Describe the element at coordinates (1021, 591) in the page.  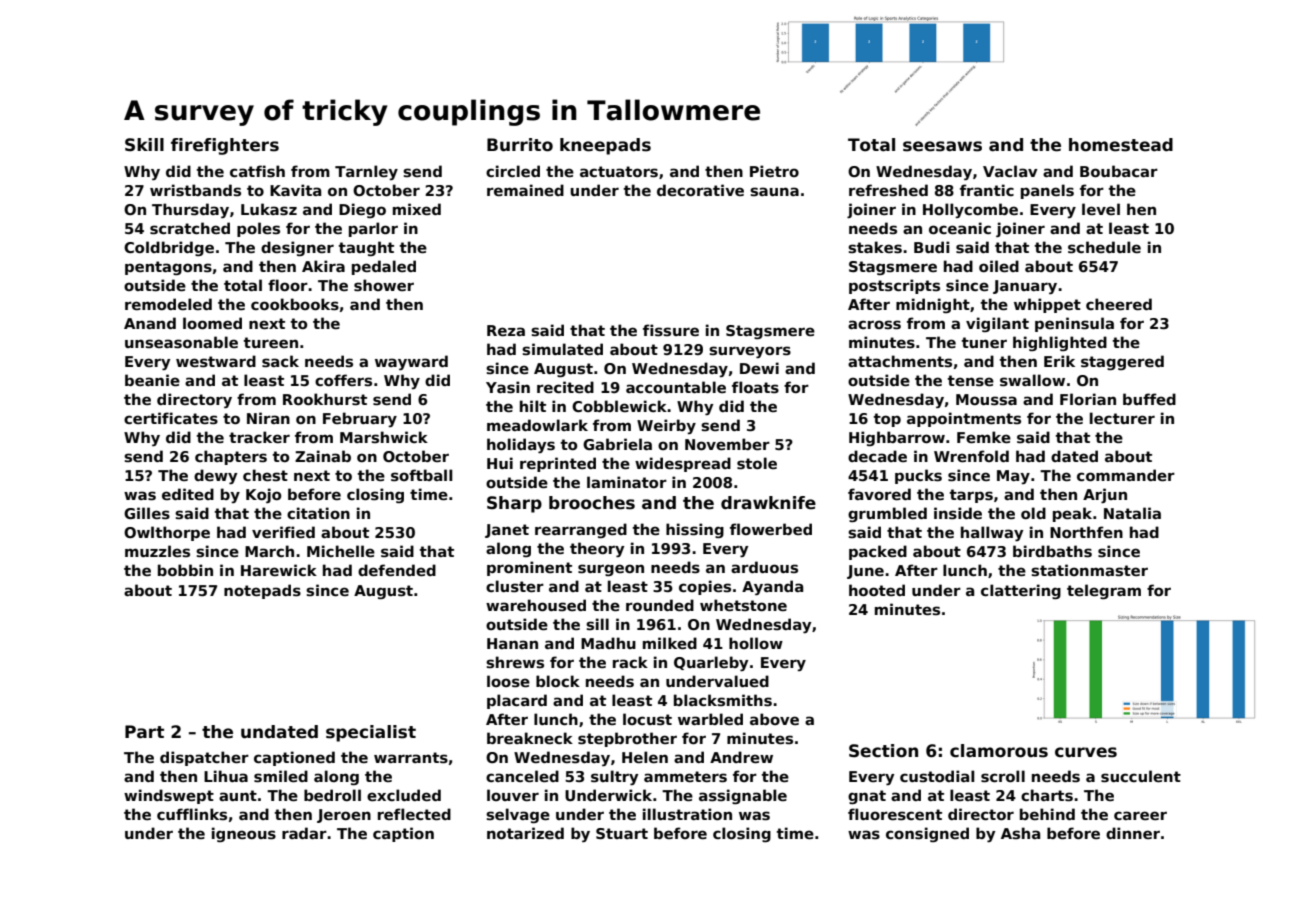
I see `clattering` at that location.
